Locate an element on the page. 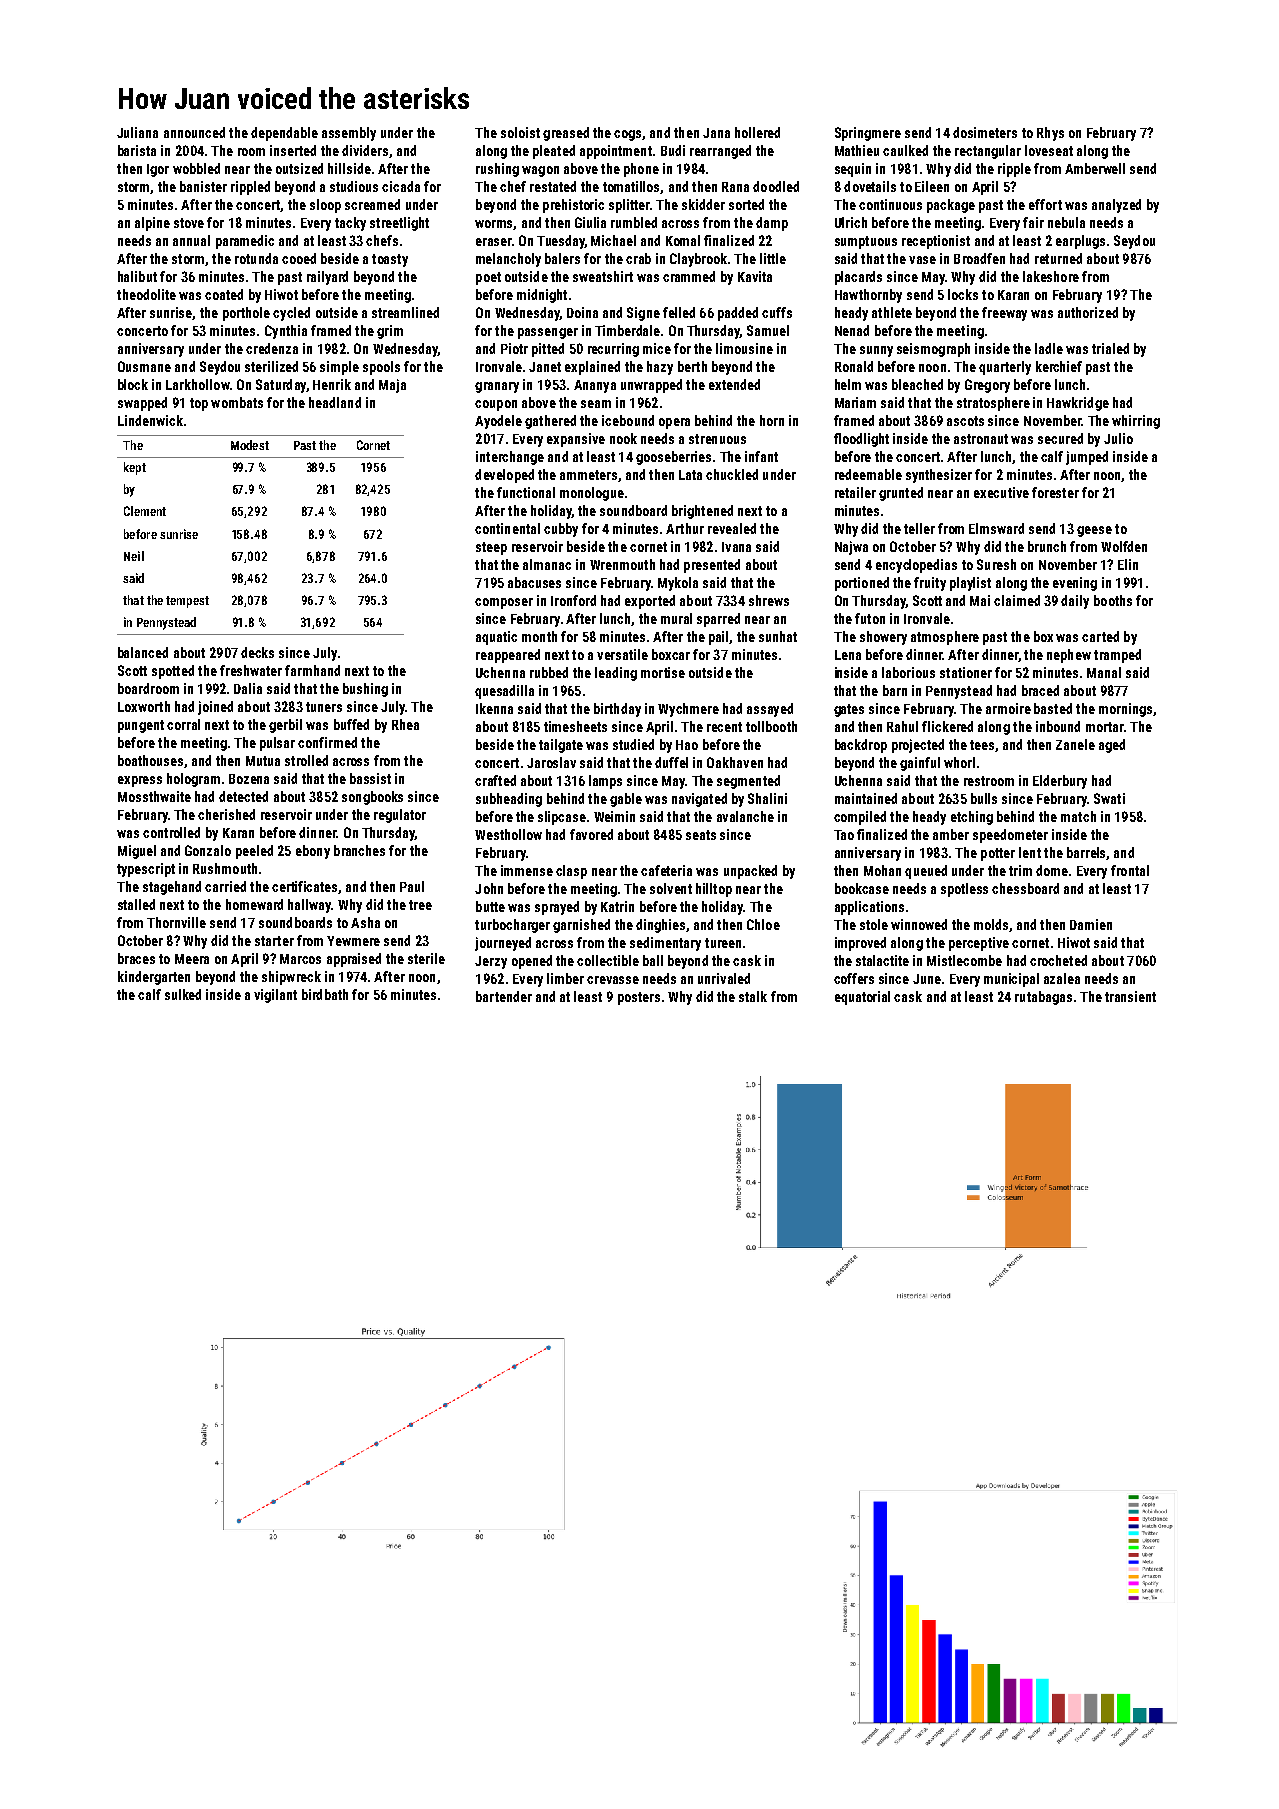 The height and width of the document is (1809, 1279). Rhys is located at coordinates (1050, 134).
